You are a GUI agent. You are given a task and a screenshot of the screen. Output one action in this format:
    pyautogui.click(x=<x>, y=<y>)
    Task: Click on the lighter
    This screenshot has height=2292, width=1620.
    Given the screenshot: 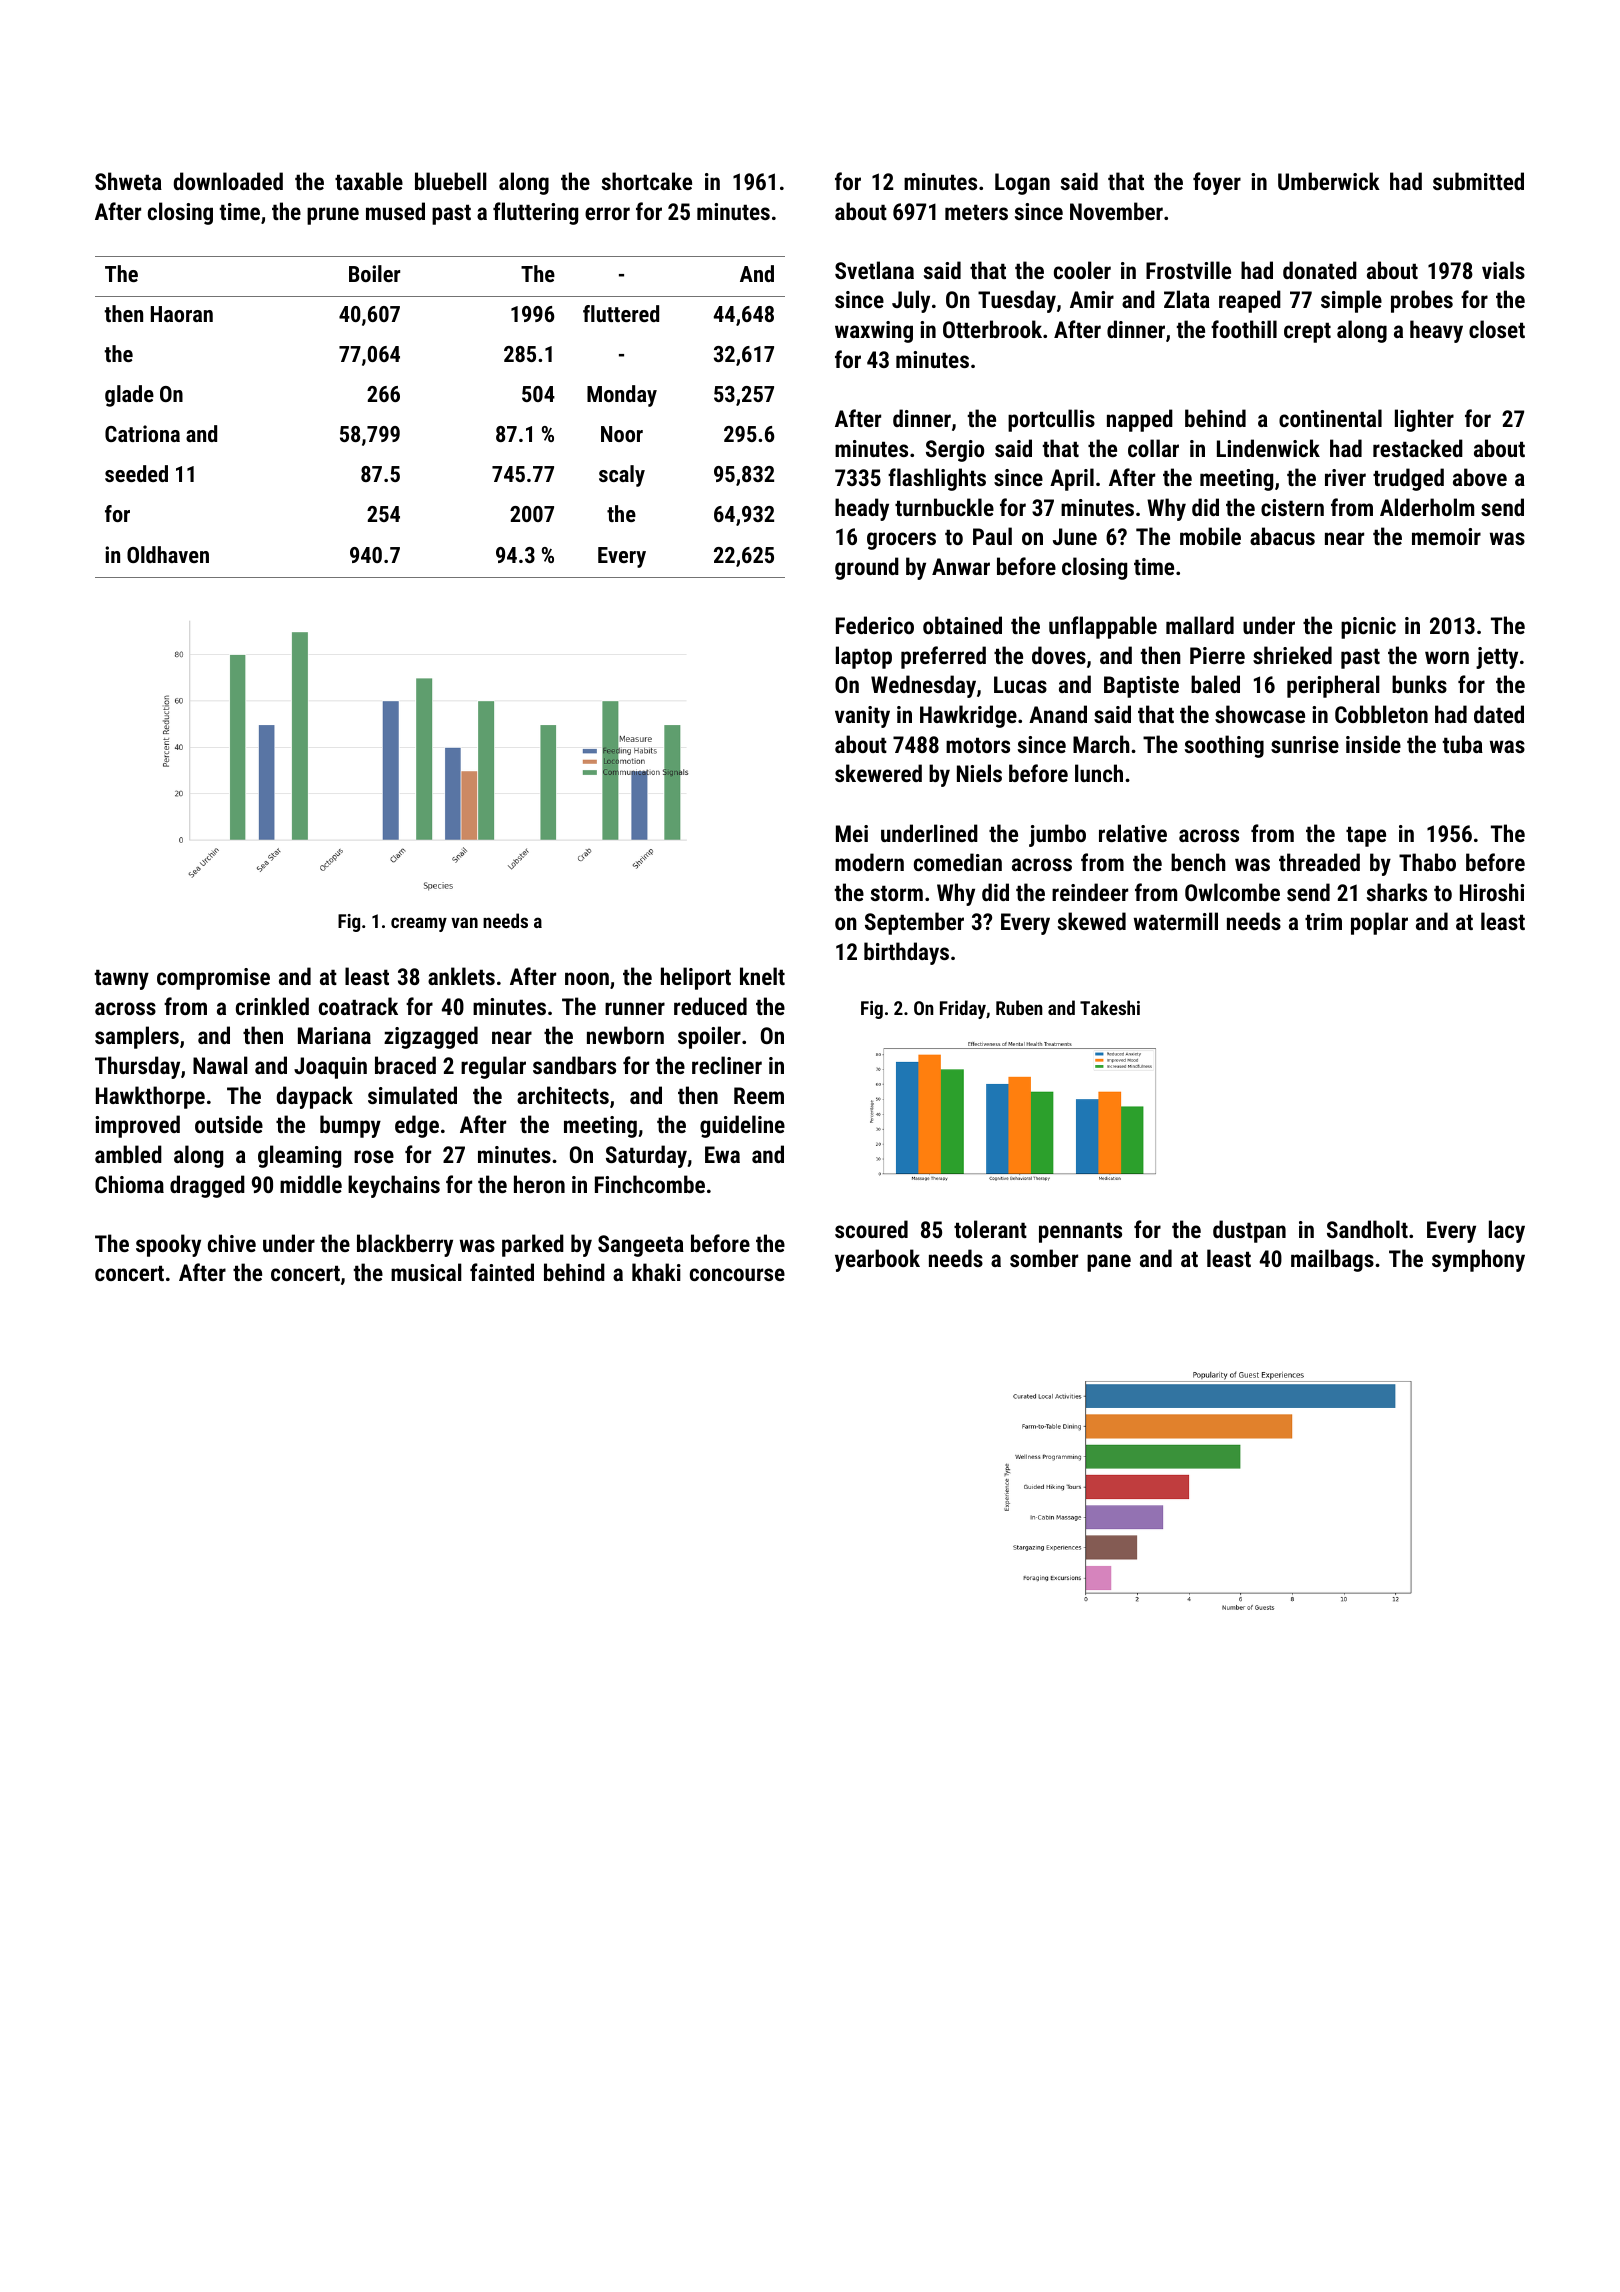 What is the action you would take?
    pyautogui.click(x=1424, y=420)
